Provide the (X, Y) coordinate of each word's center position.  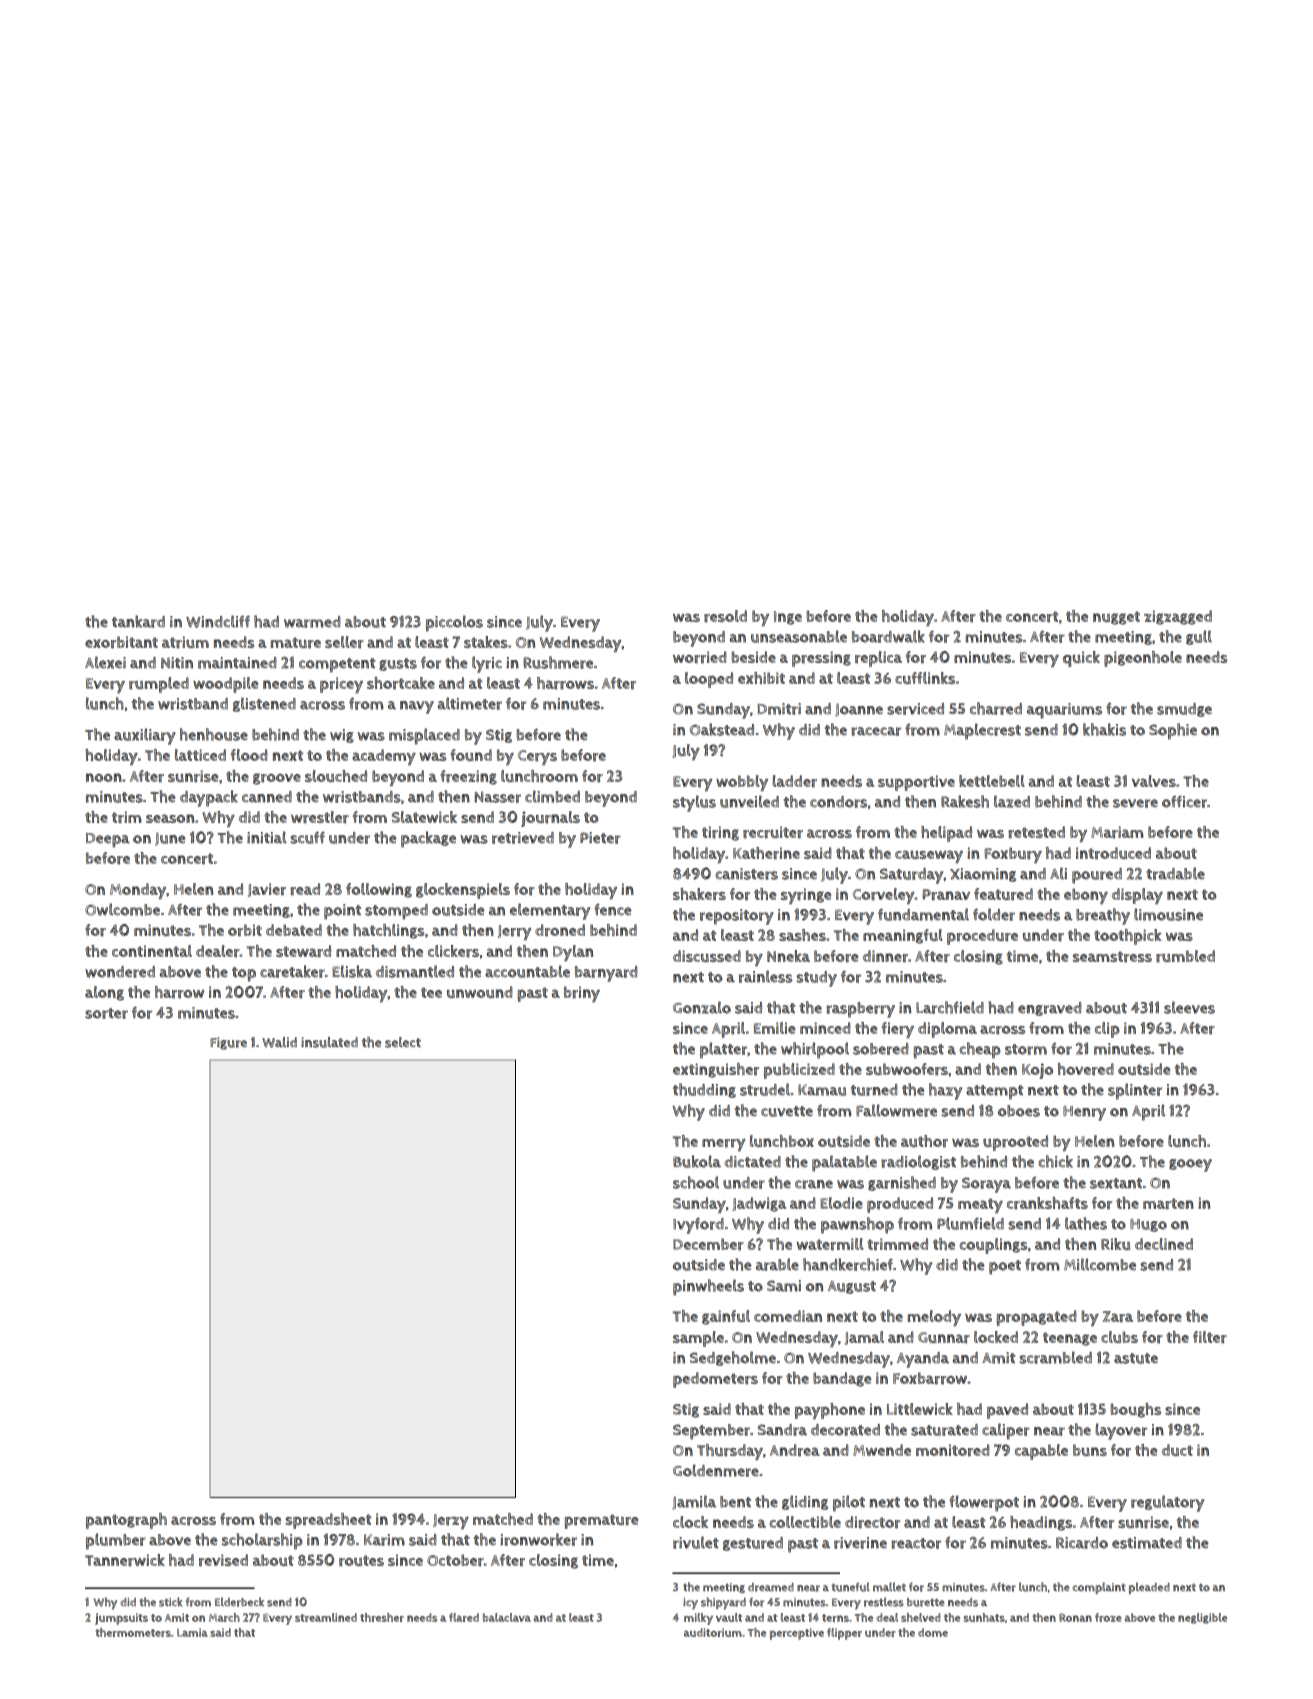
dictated (752, 1162)
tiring (720, 833)
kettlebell (992, 781)
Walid (279, 1042)
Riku (1115, 1244)
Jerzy (451, 1521)
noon (104, 777)
